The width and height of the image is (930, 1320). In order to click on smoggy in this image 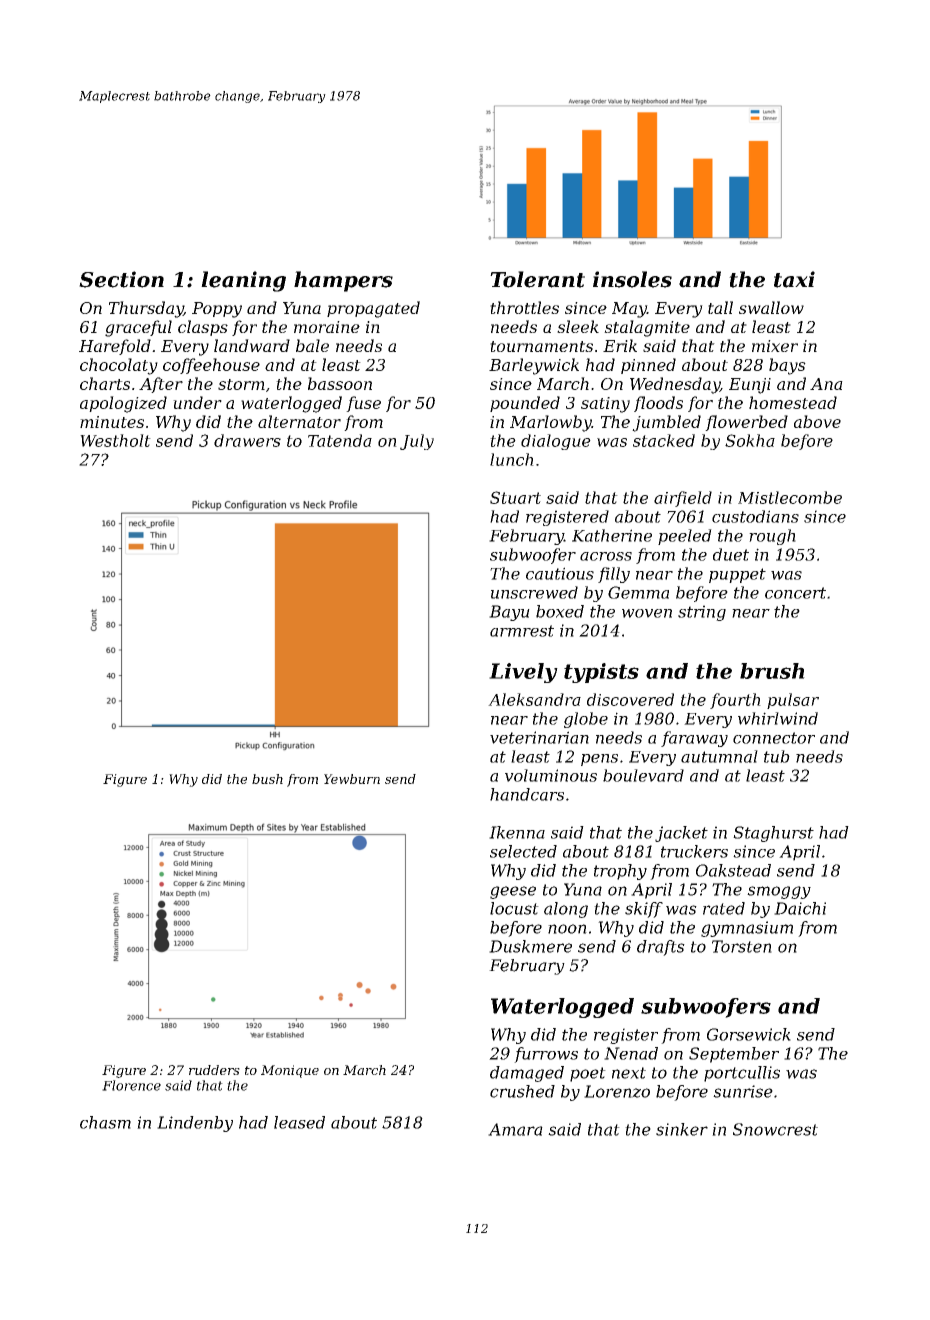, I will do `click(779, 892)`.
